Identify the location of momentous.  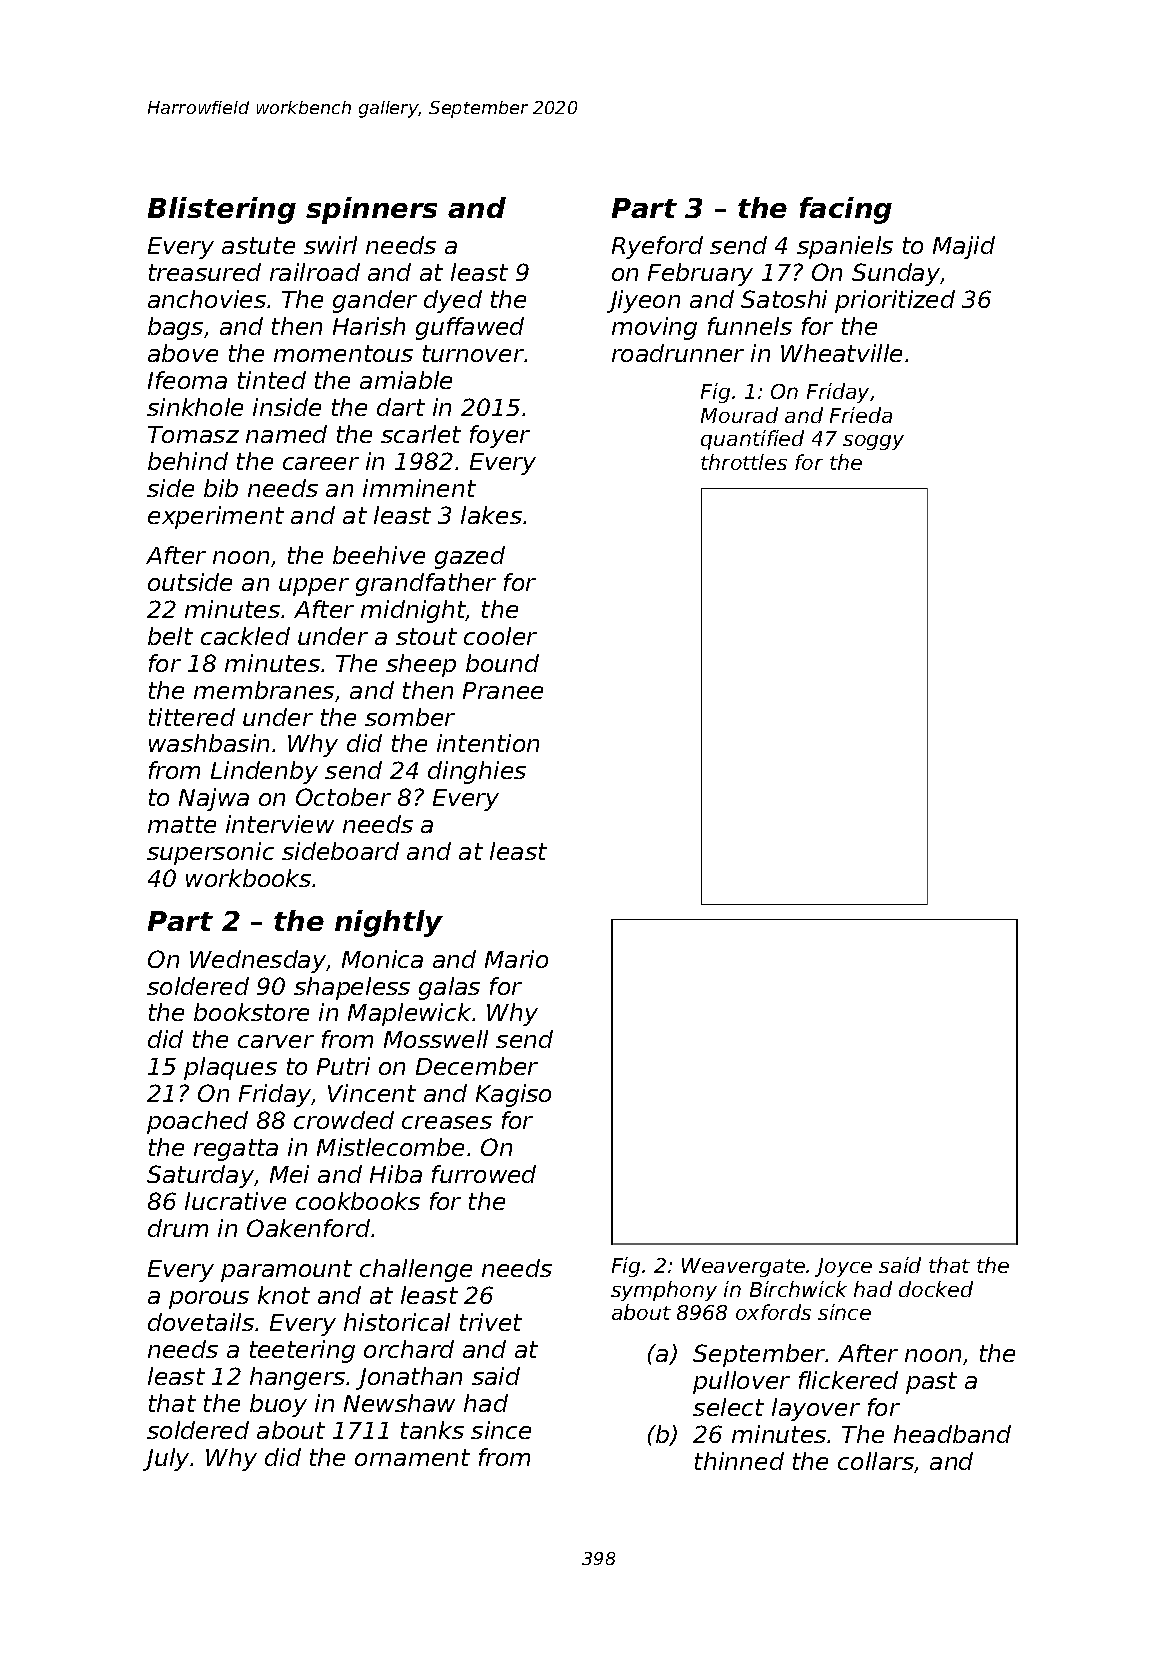
(343, 353).
